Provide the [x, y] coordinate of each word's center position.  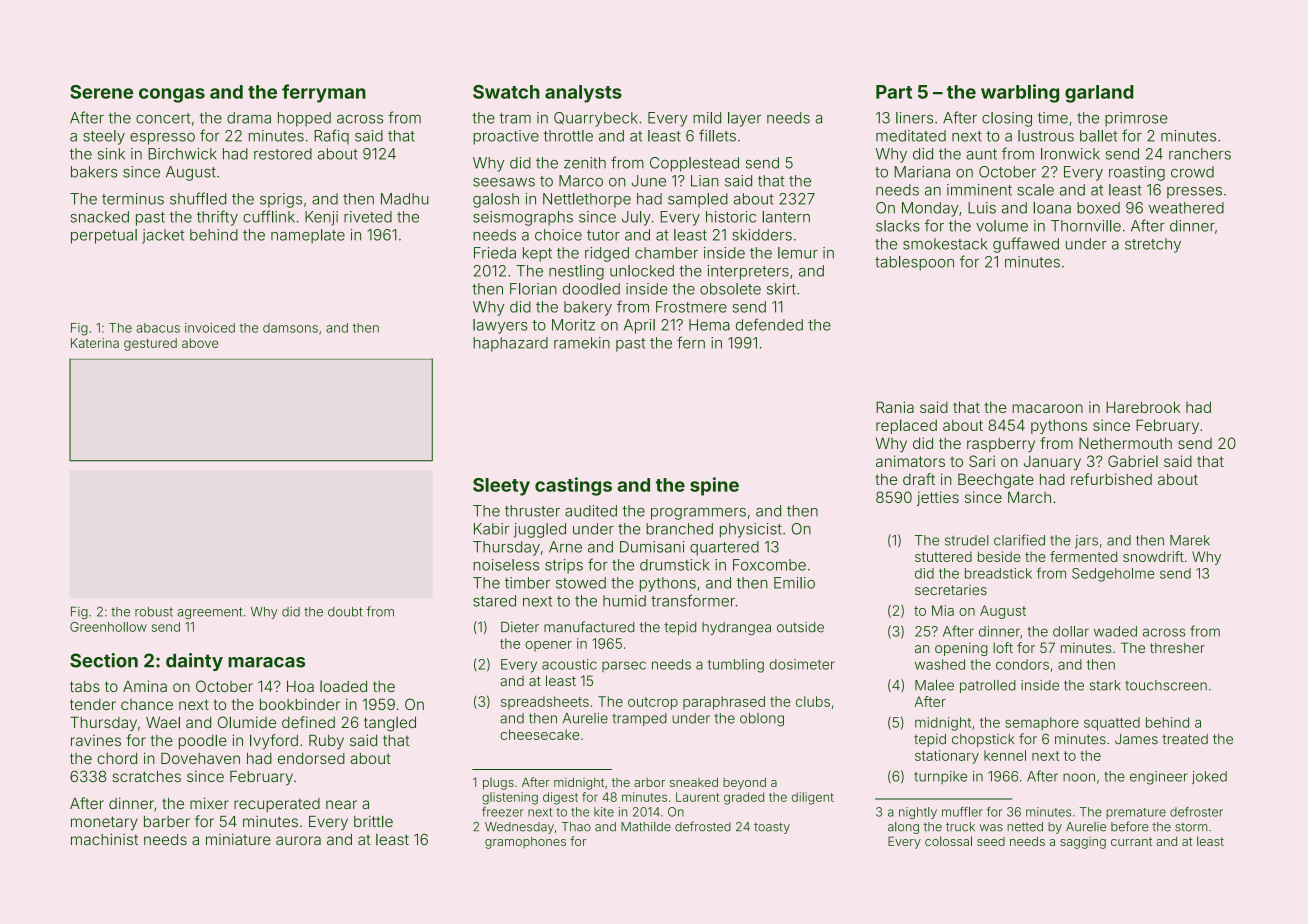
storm [1191, 827]
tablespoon [914, 263]
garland [1099, 94]
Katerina [95, 343]
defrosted [703, 826]
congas [172, 95]
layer [744, 119]
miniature [238, 839]
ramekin [582, 343]
